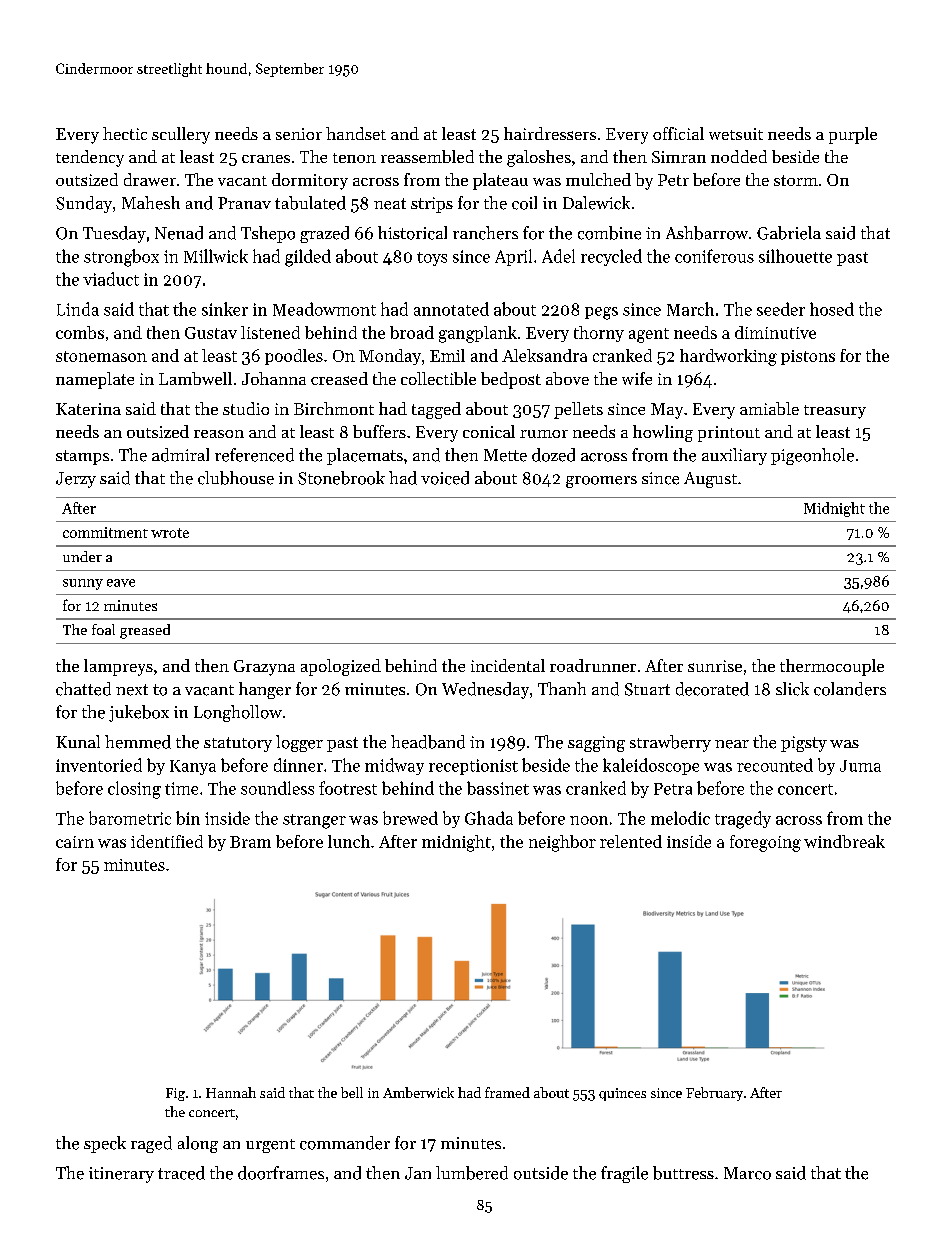 This screenshot has height=1233, width=952. I want to click on groomers, so click(601, 482).
